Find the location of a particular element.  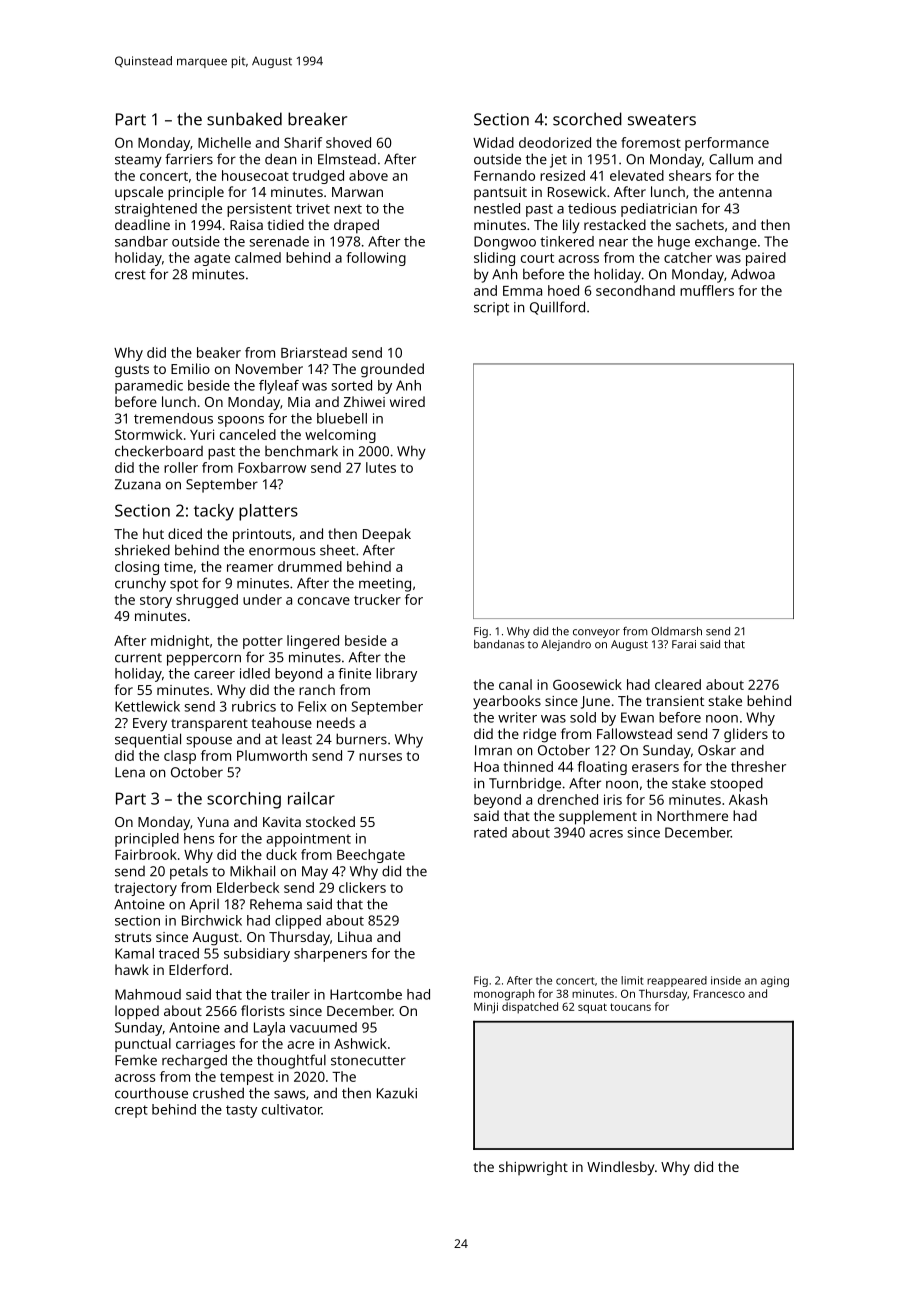

Hoa is located at coordinates (486, 767).
